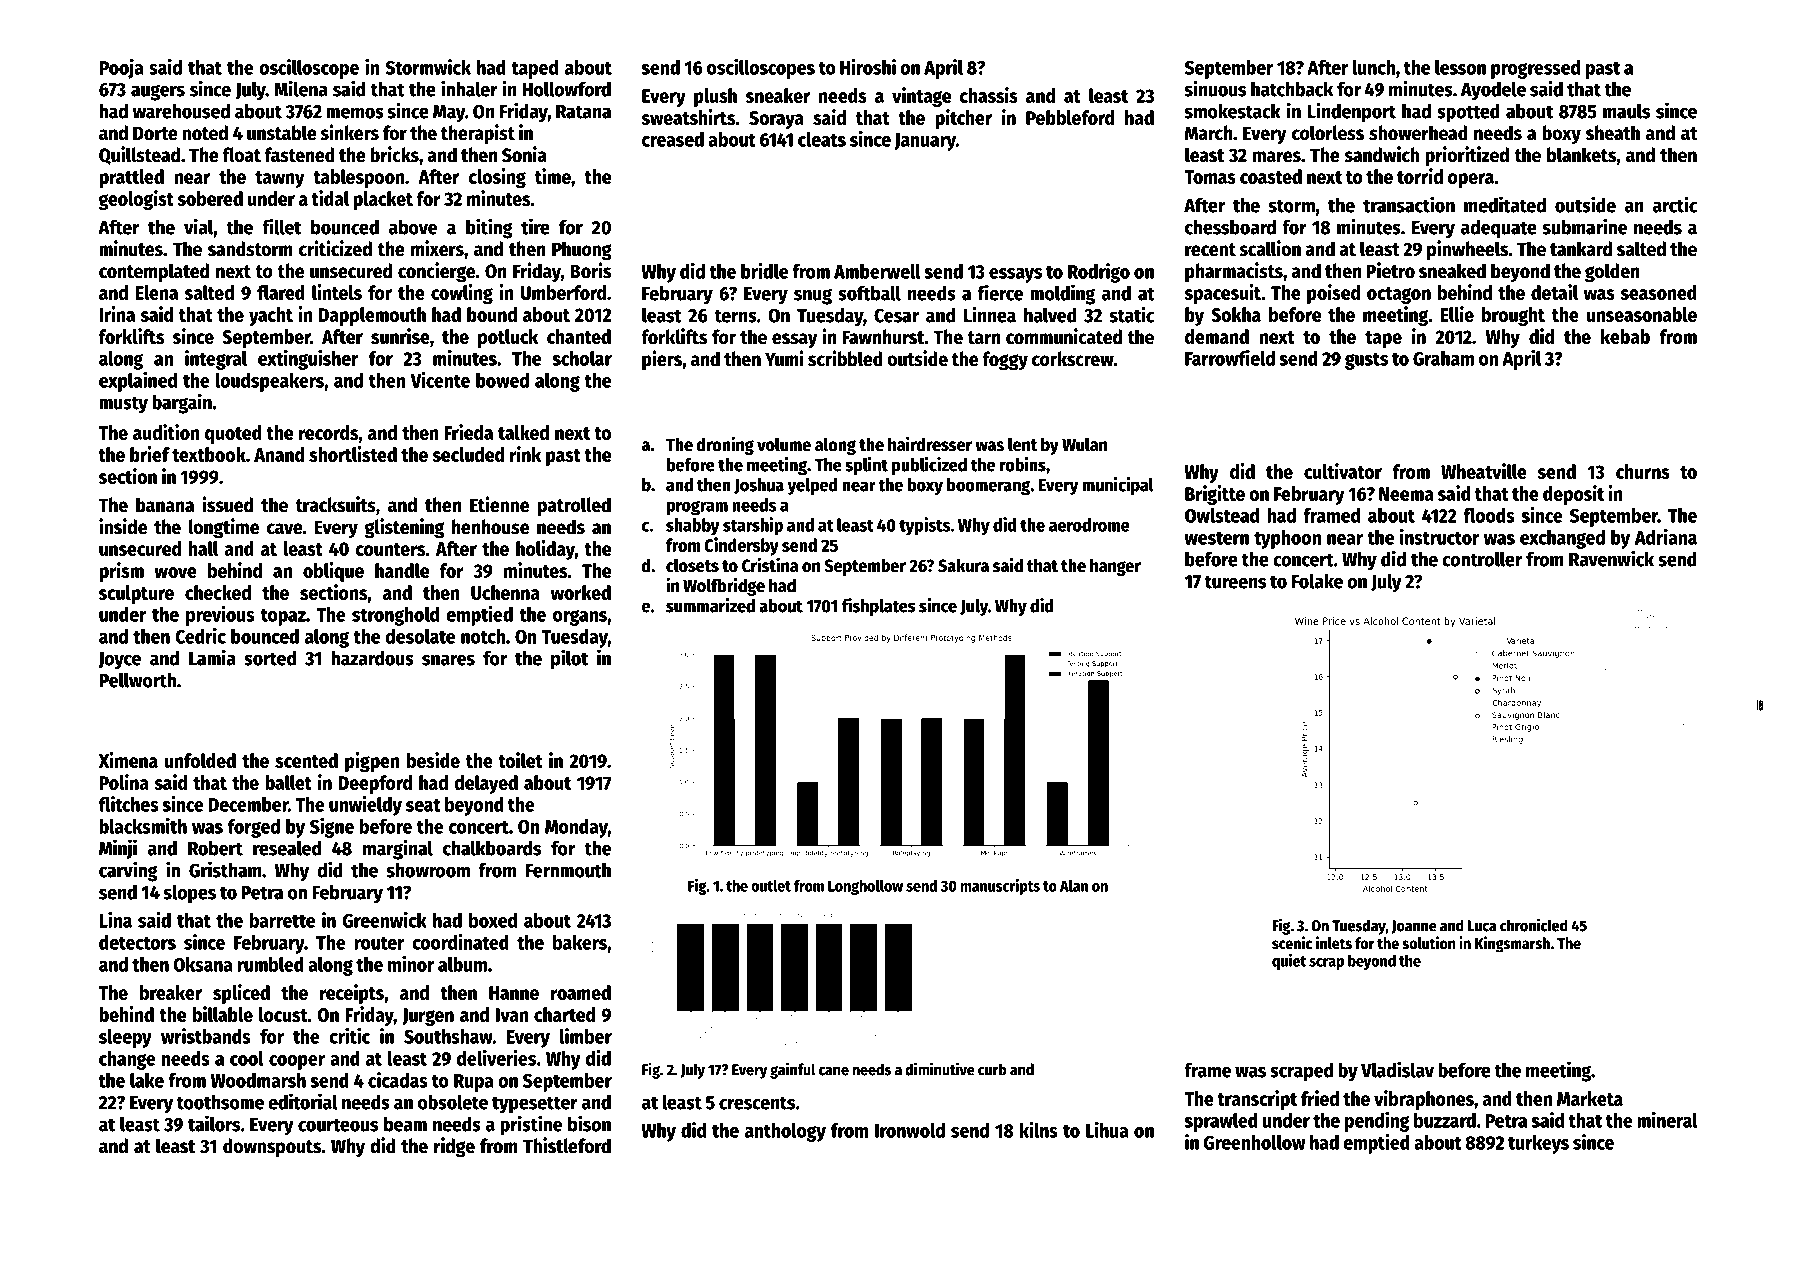 The height and width of the page is (1270, 1796). What do you see at coordinates (1074, 886) in the page?
I see `Alan` at bounding box center [1074, 886].
